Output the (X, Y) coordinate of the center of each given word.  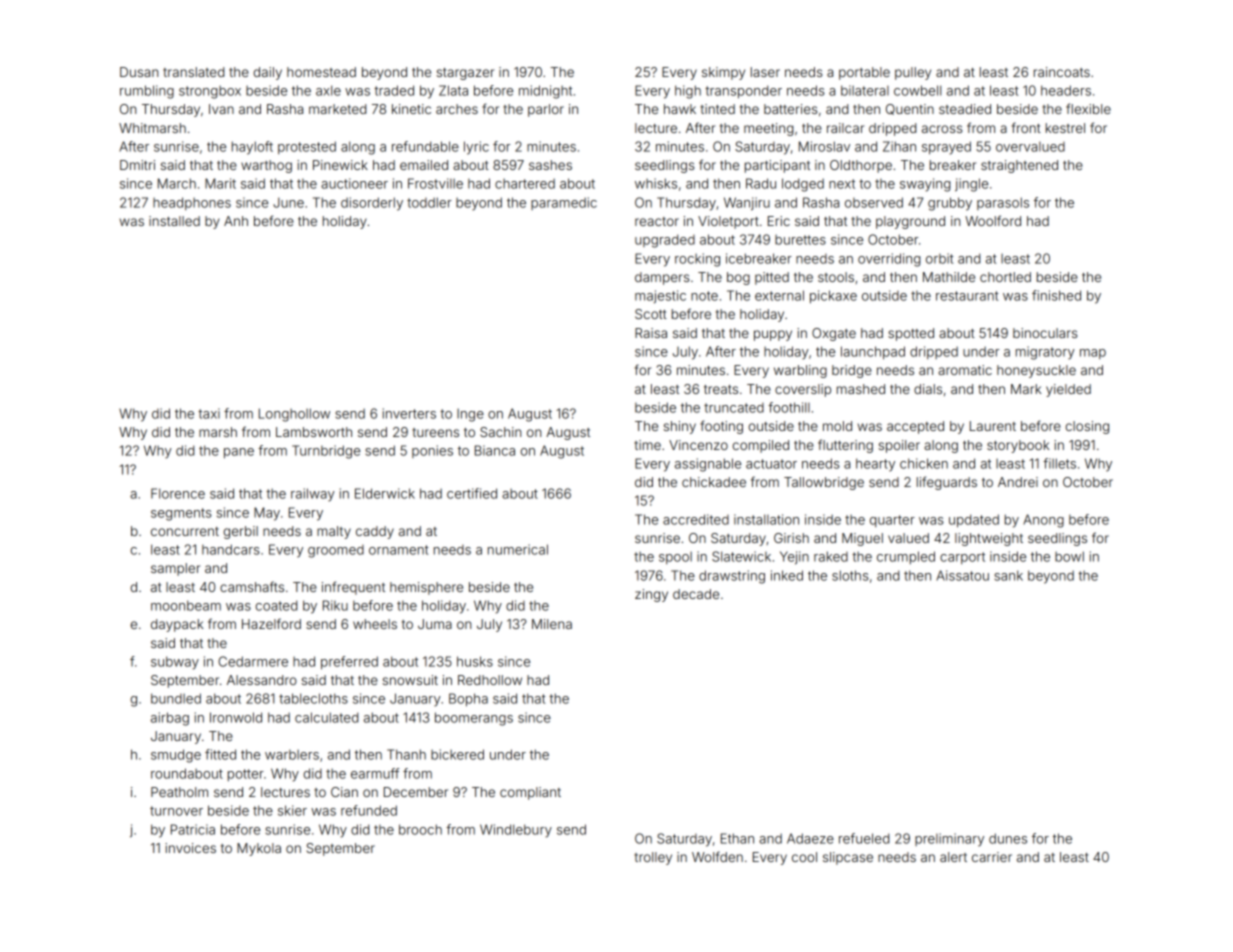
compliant (530, 793)
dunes (1008, 838)
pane (239, 453)
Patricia (193, 829)
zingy (651, 595)
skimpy (723, 73)
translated (193, 72)
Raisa (651, 333)
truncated (734, 408)
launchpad (873, 352)
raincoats (1062, 72)
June (288, 202)
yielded (1068, 390)
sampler (175, 569)
